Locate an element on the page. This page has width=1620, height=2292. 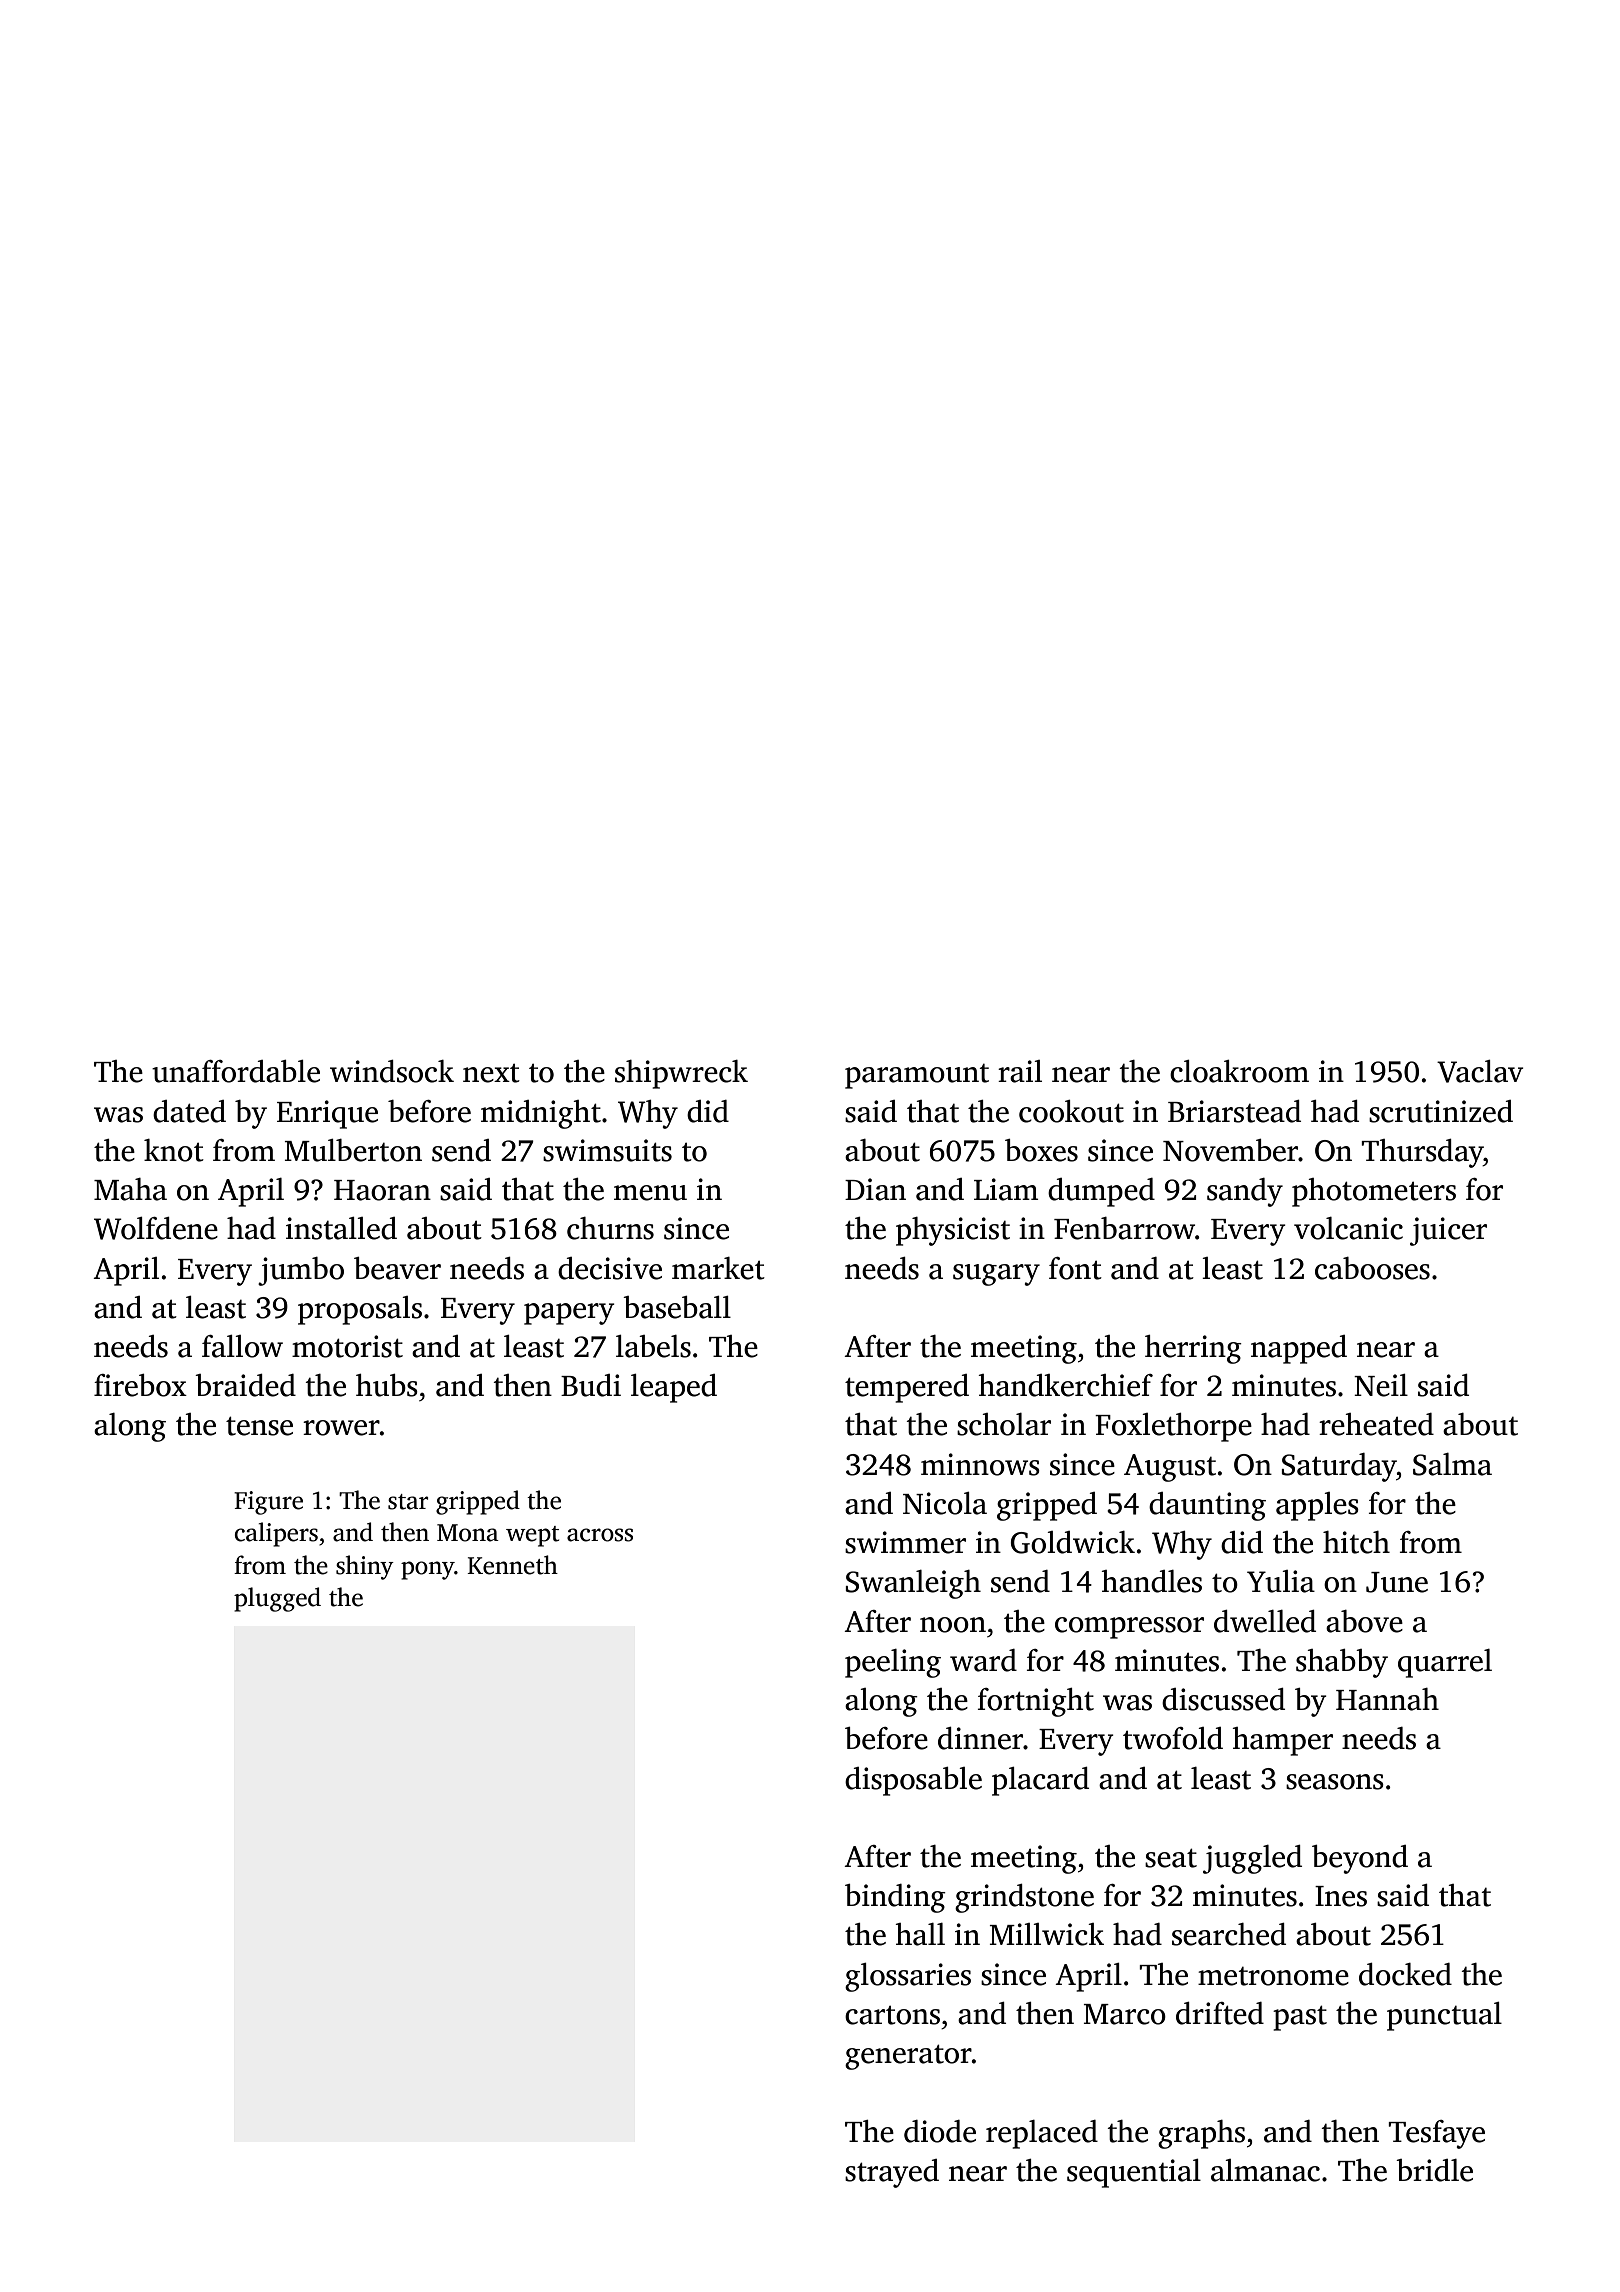
Vaclav is located at coordinates (1480, 1071).
